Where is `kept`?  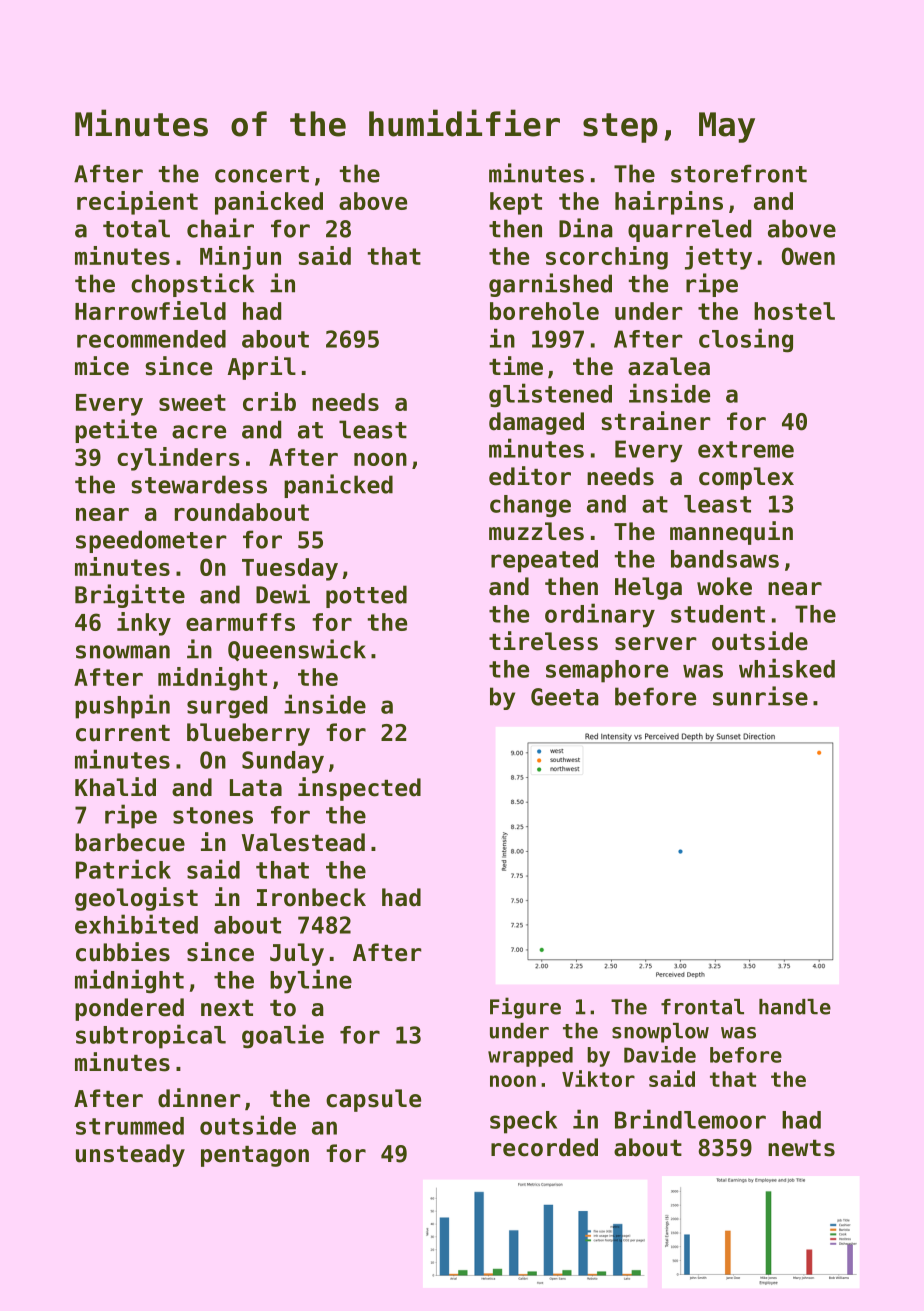
kept is located at coordinates (516, 203).
